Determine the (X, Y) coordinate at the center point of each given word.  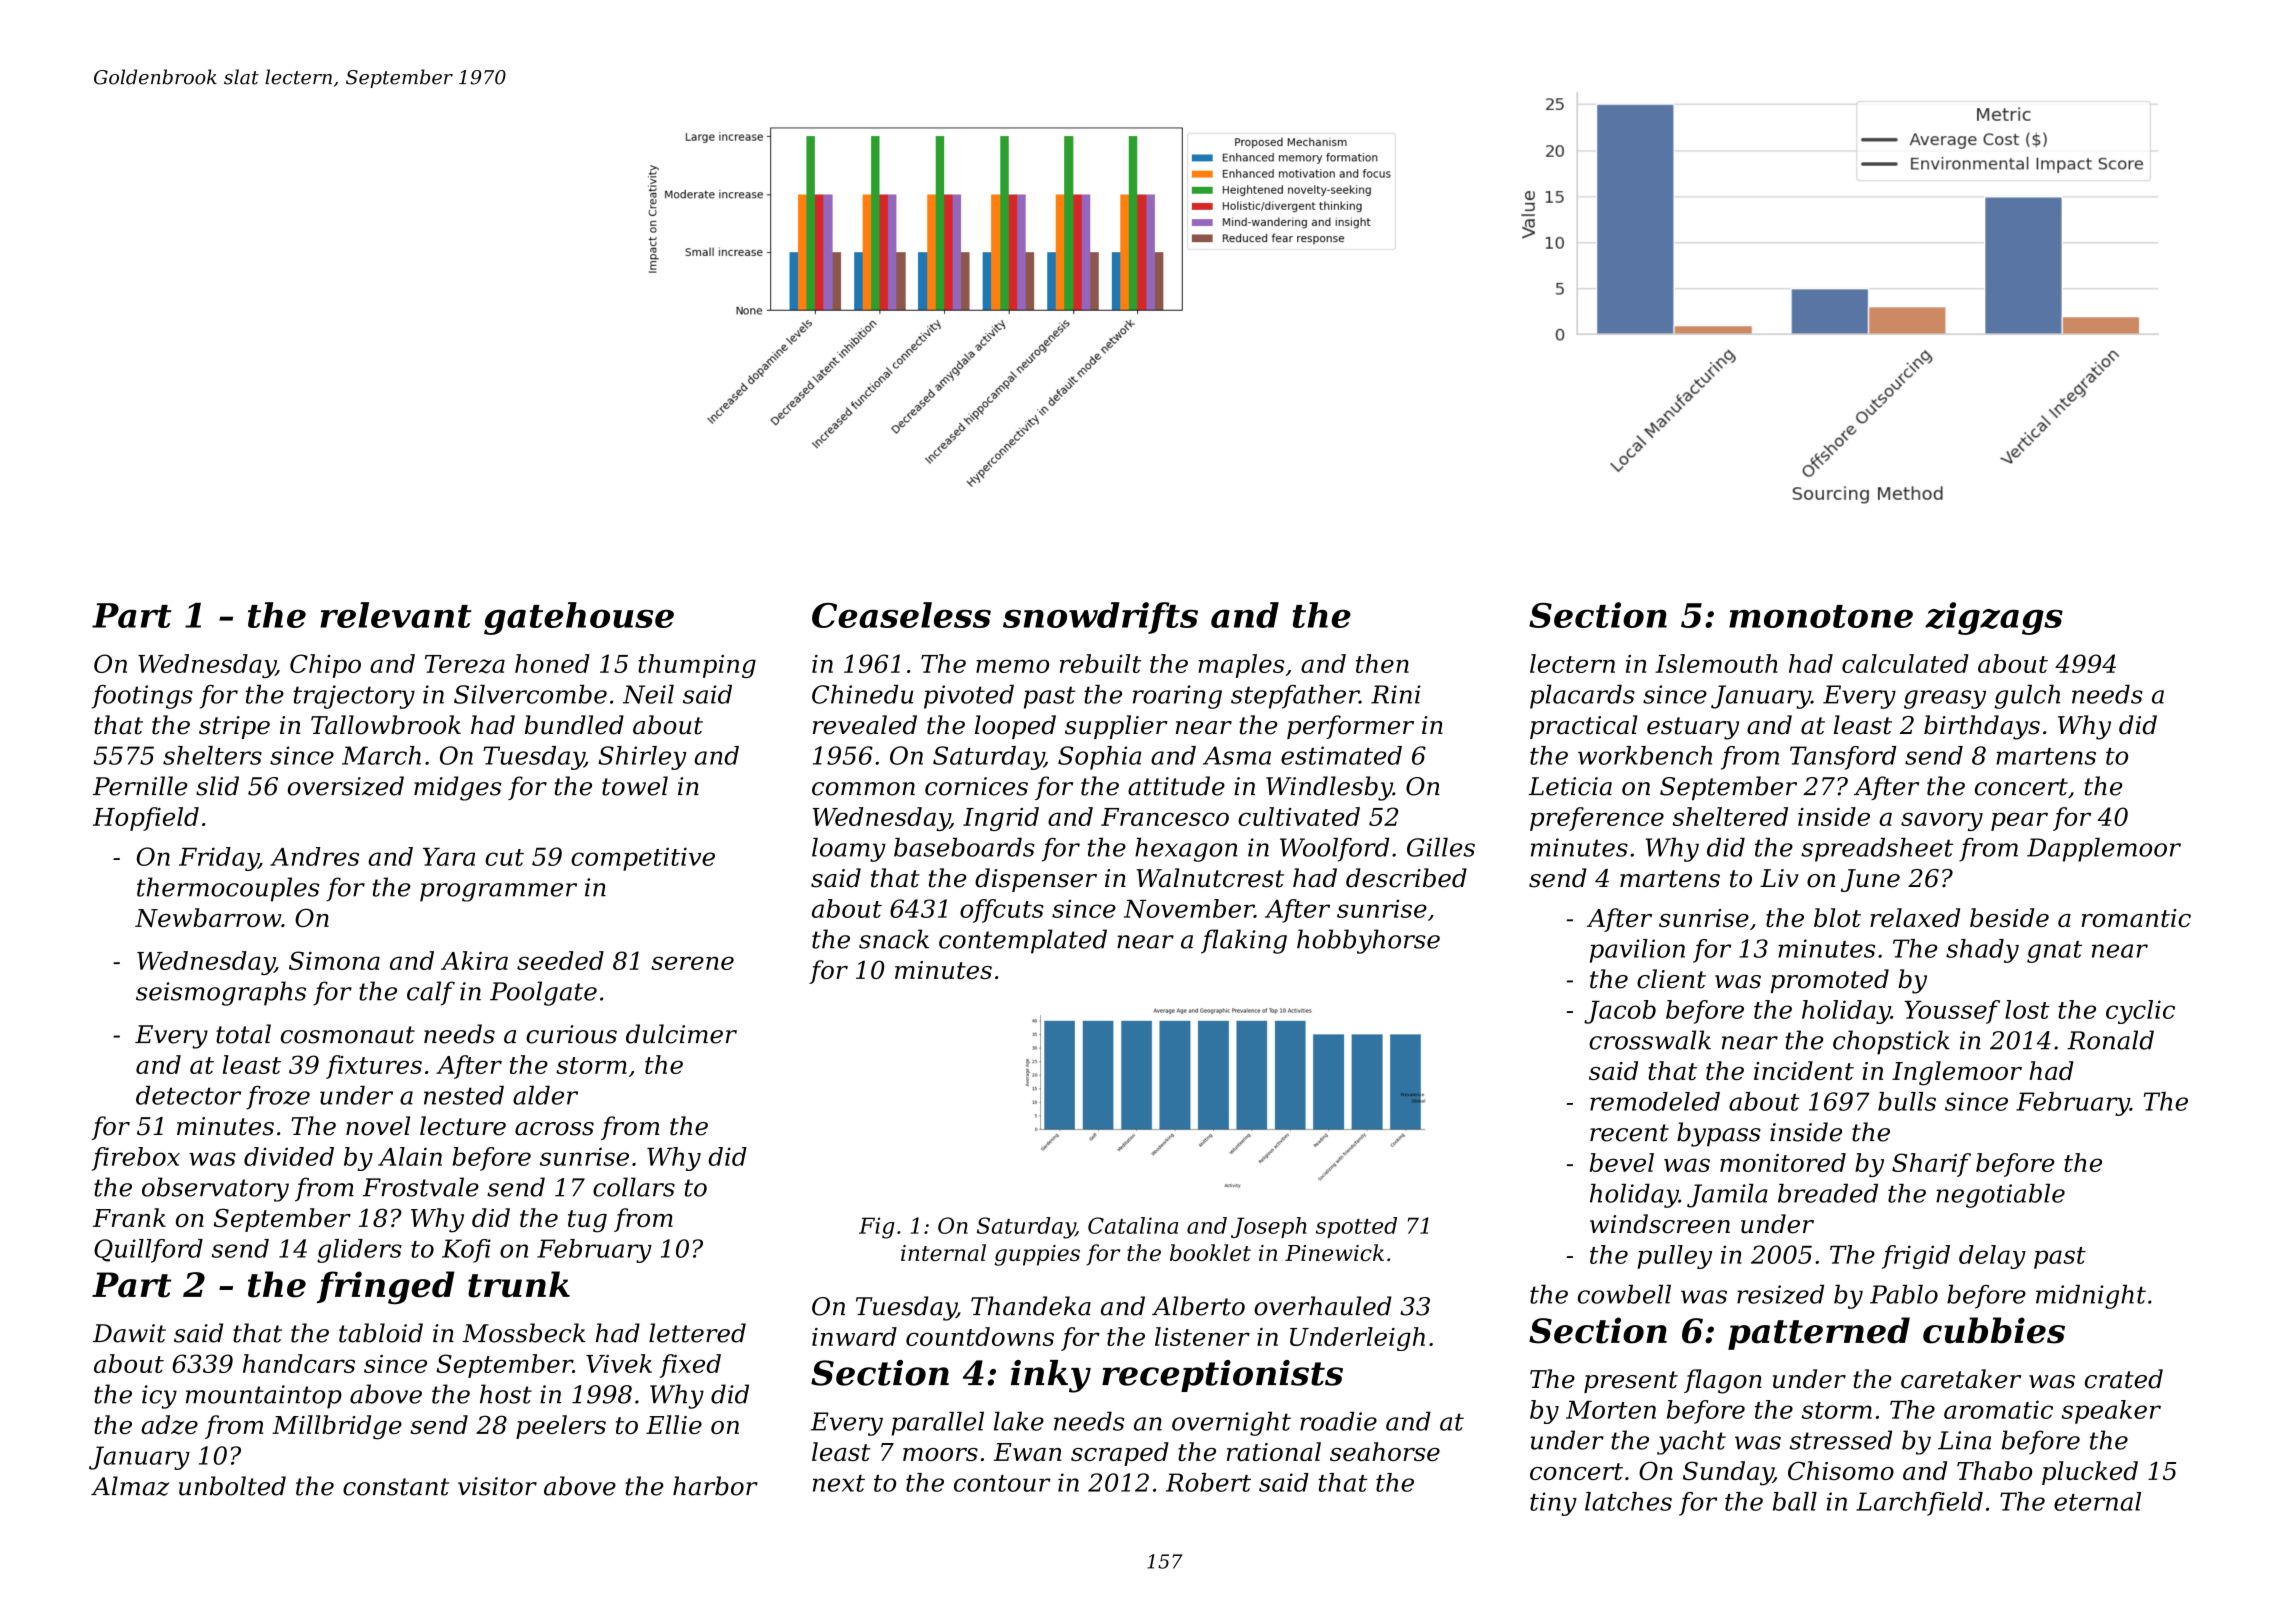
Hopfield (146, 819)
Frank (129, 1217)
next (839, 1483)
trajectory (354, 697)
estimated (1341, 755)
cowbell (1624, 1294)
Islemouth (1716, 663)
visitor (497, 1486)
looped (1015, 727)
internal (943, 1252)
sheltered (1730, 816)
